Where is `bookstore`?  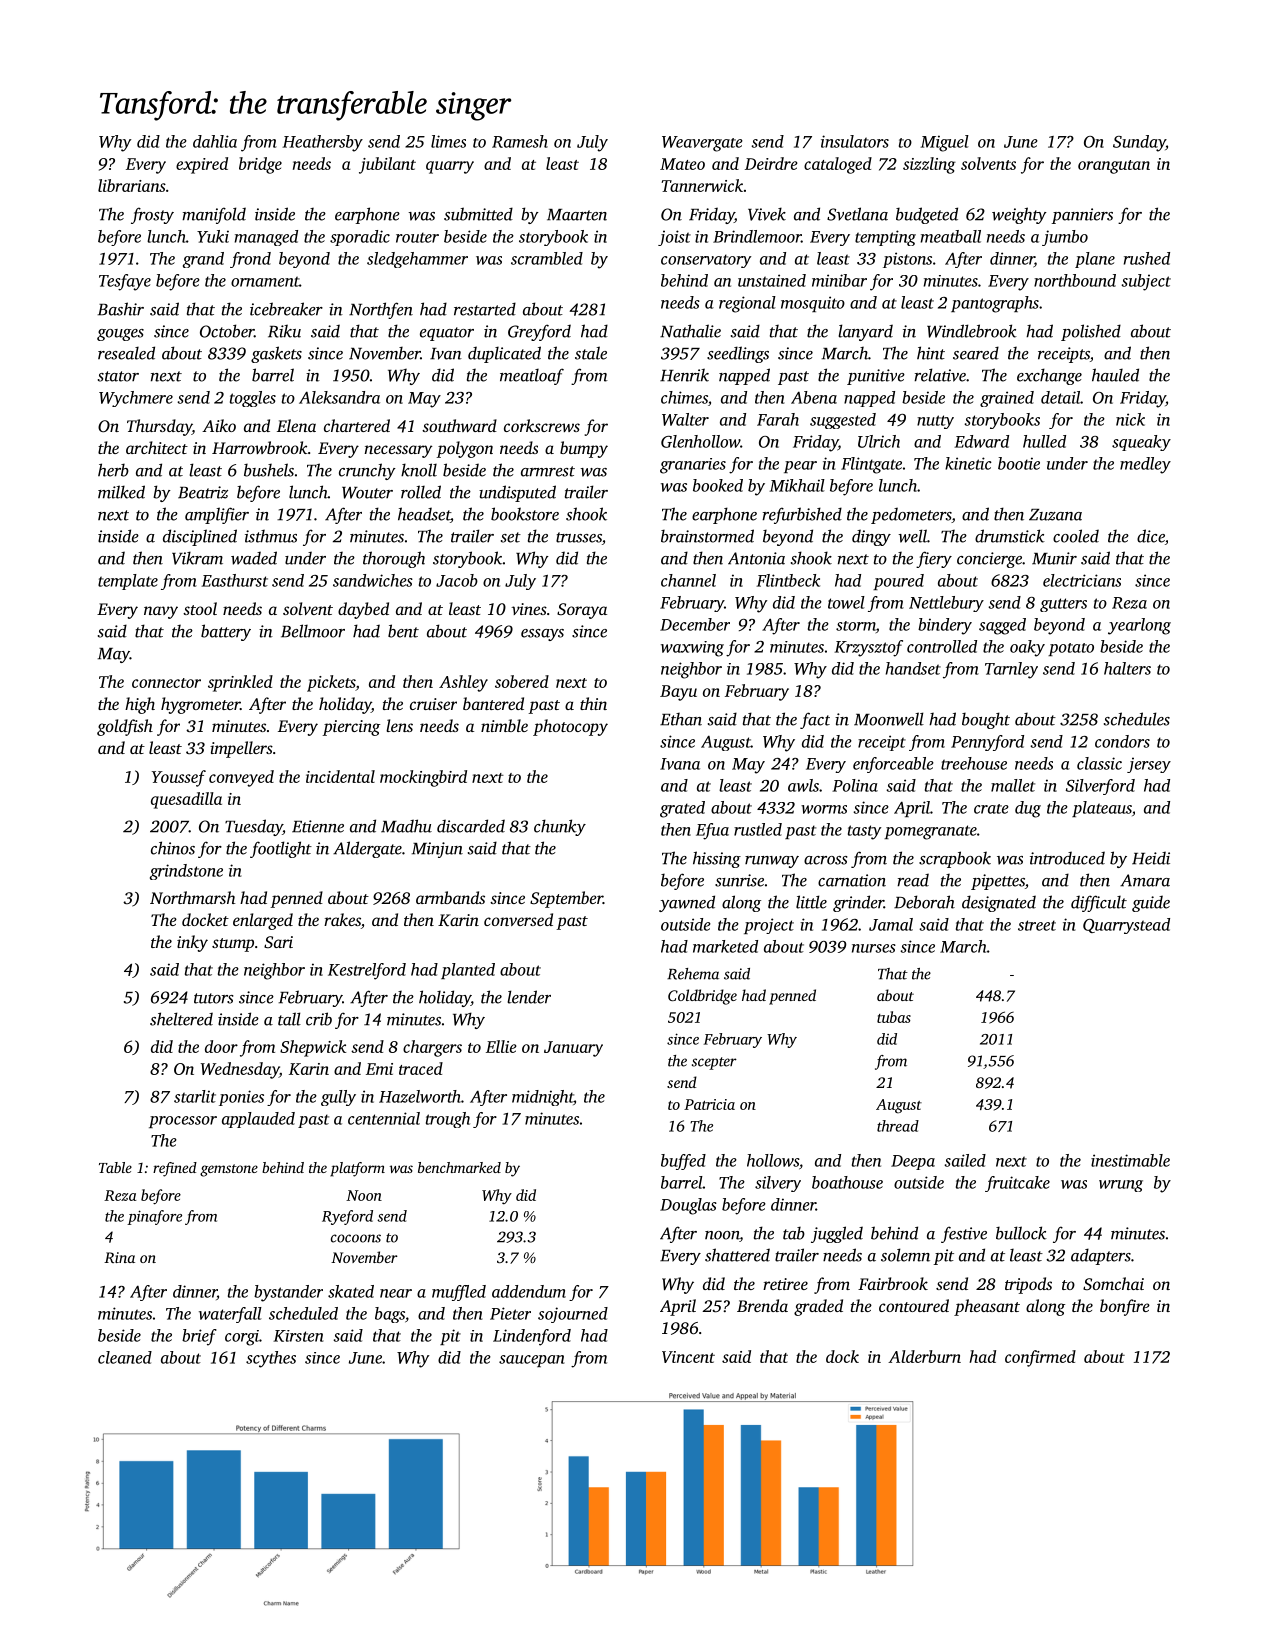
bookstore is located at coordinates (525, 514).
